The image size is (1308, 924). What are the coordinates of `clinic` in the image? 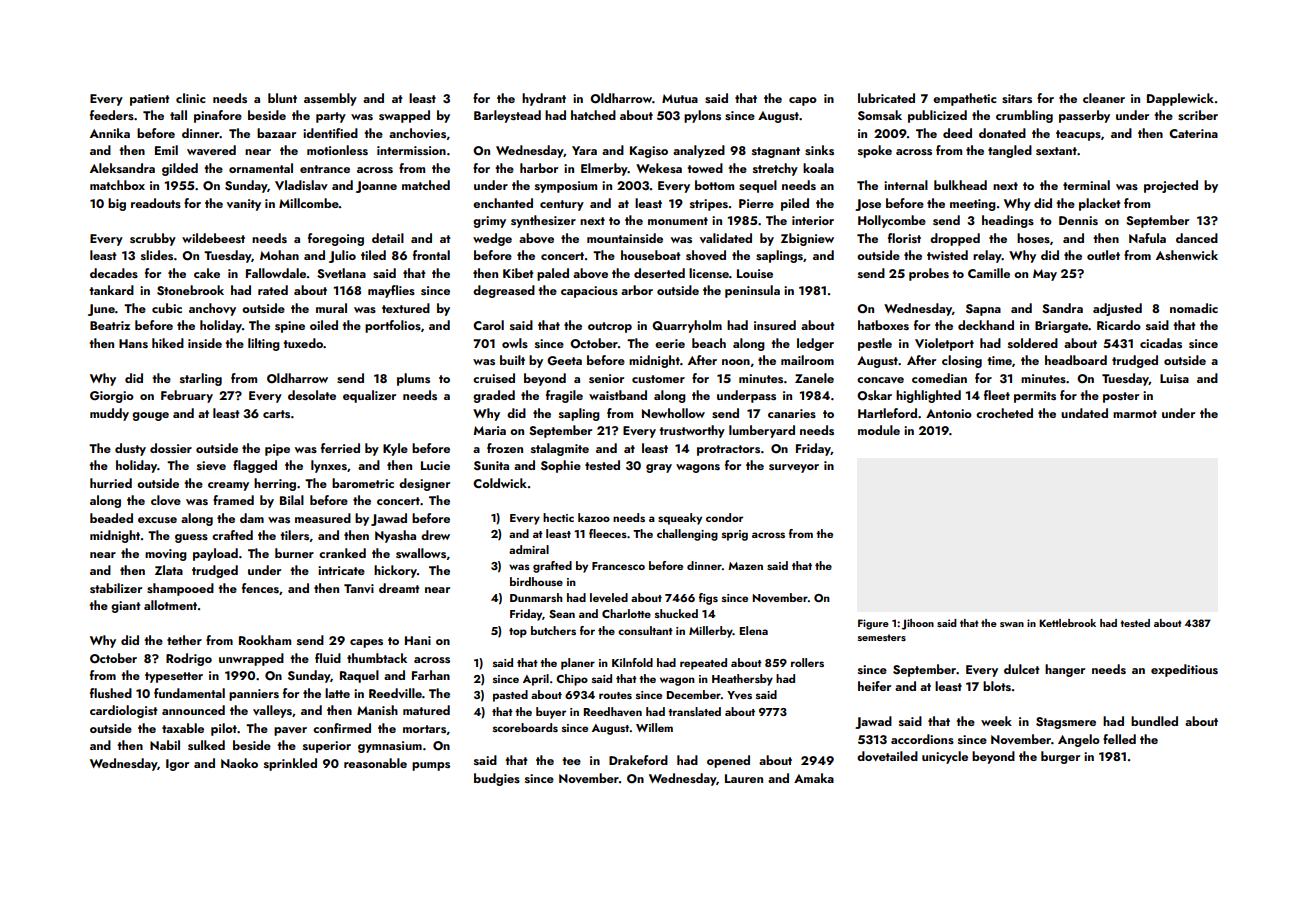 It's located at (191, 98).
